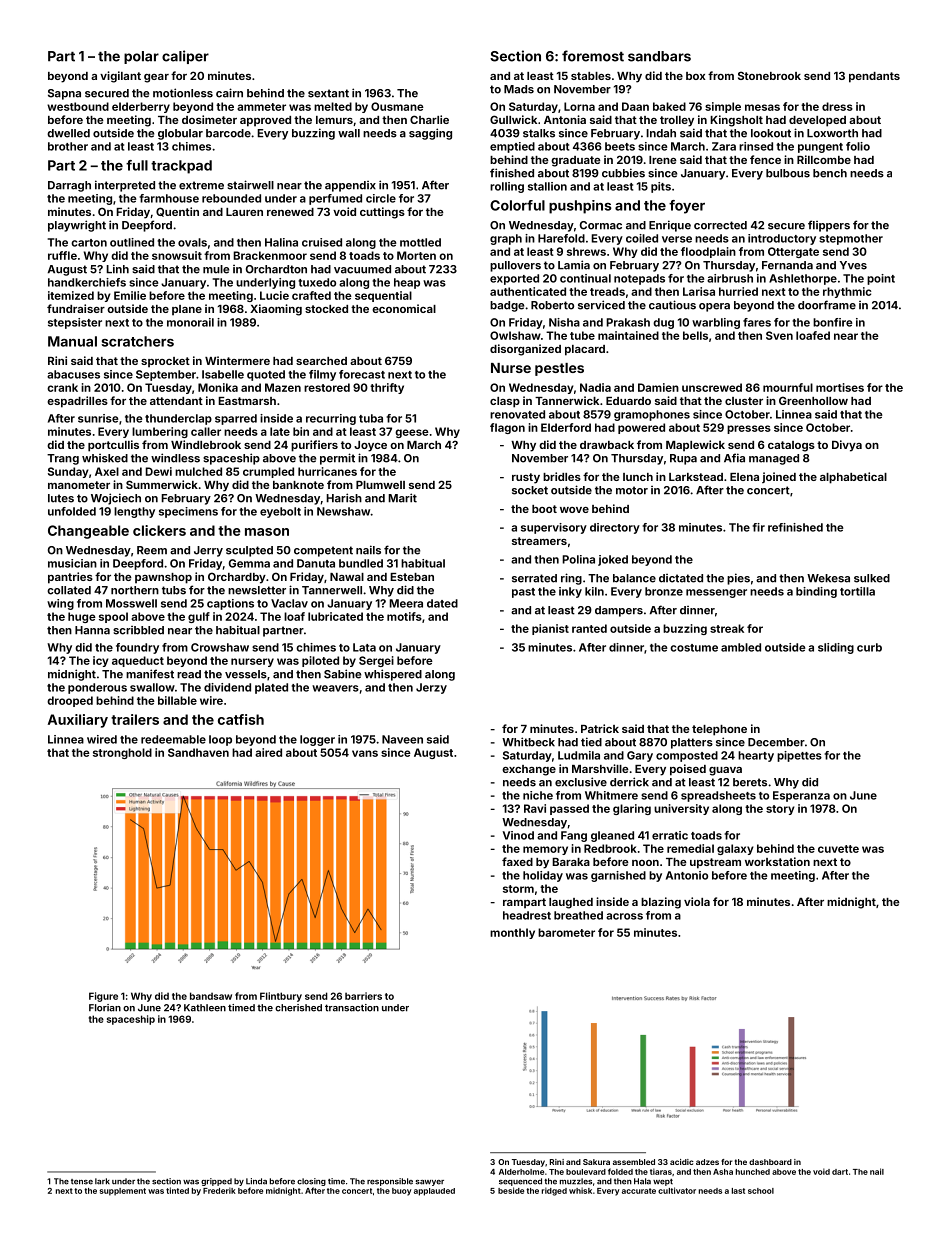 The height and width of the image is (1233, 952). What do you see at coordinates (567, 400) in the image?
I see `Tannerwick` at bounding box center [567, 400].
